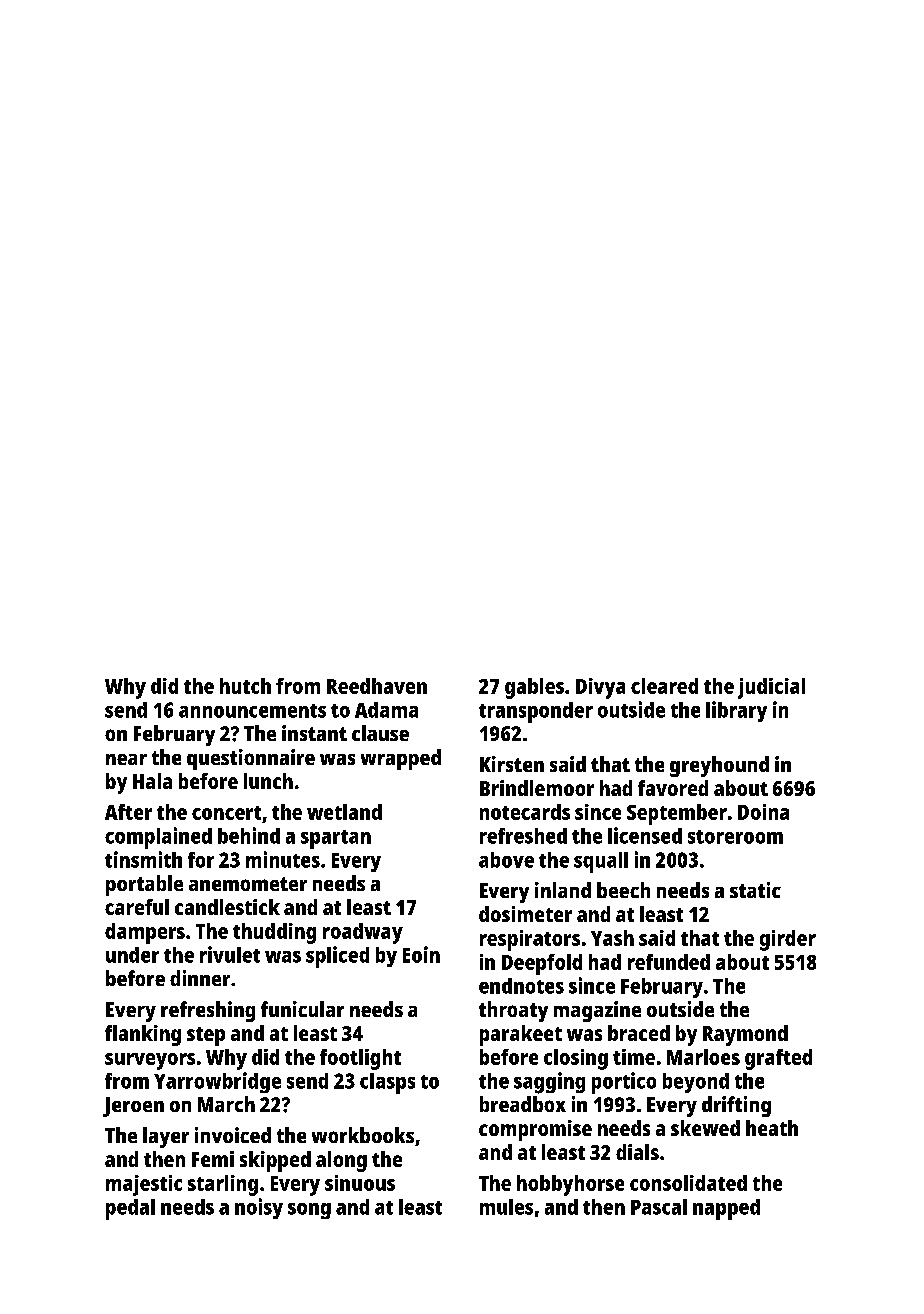 This image has height=1314, width=924. Describe the element at coordinates (132, 955) in the image. I see `under` at that location.
